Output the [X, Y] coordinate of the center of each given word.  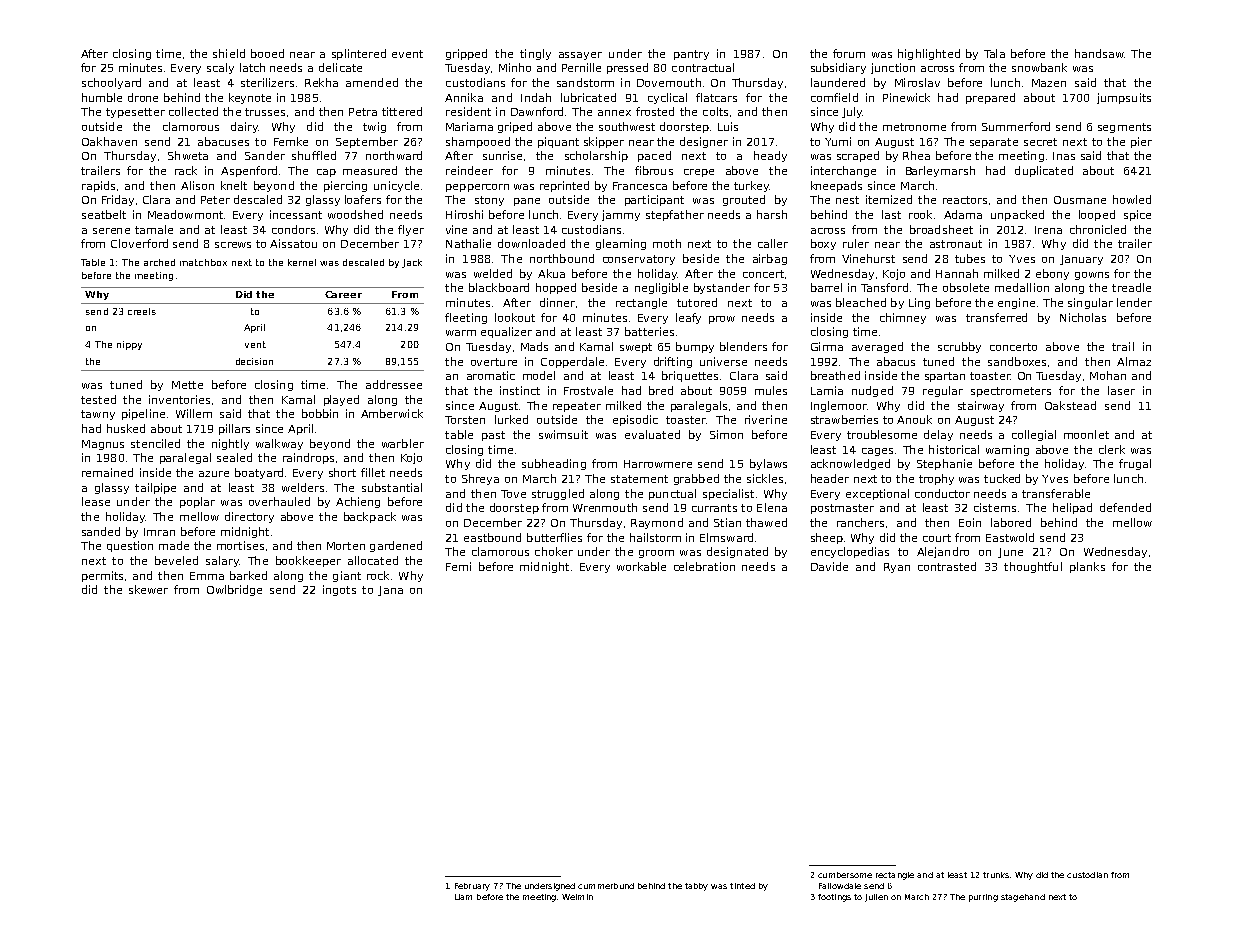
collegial [1034, 435]
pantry [691, 55]
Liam [463, 897]
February [472, 887]
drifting [673, 362]
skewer [148, 589]
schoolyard [111, 83]
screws [233, 245]
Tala [994, 53]
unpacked [1017, 215]
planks [1087, 567]
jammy [621, 215]
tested [98, 399]
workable [641, 566]
